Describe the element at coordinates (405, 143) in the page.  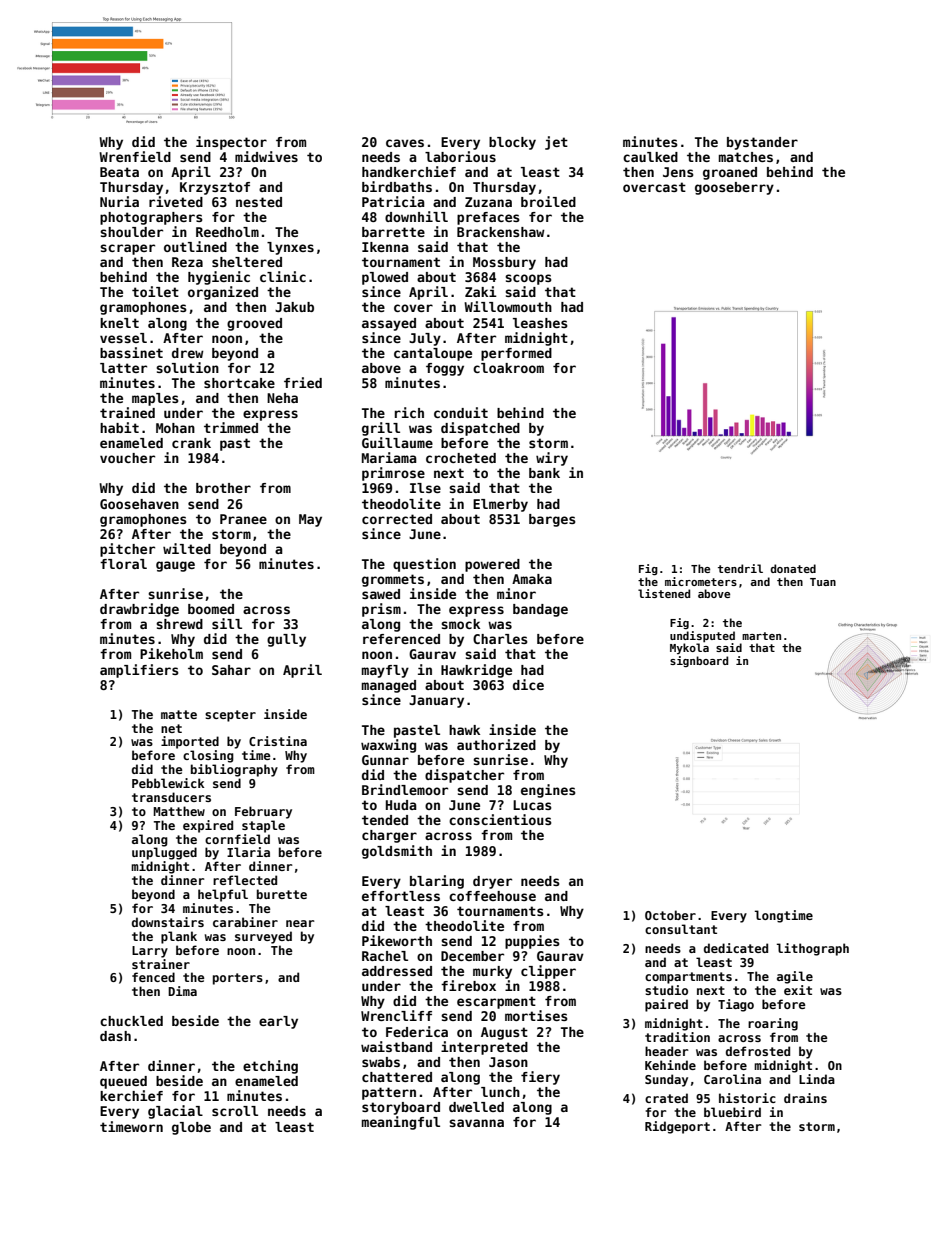
I see `caves` at that location.
